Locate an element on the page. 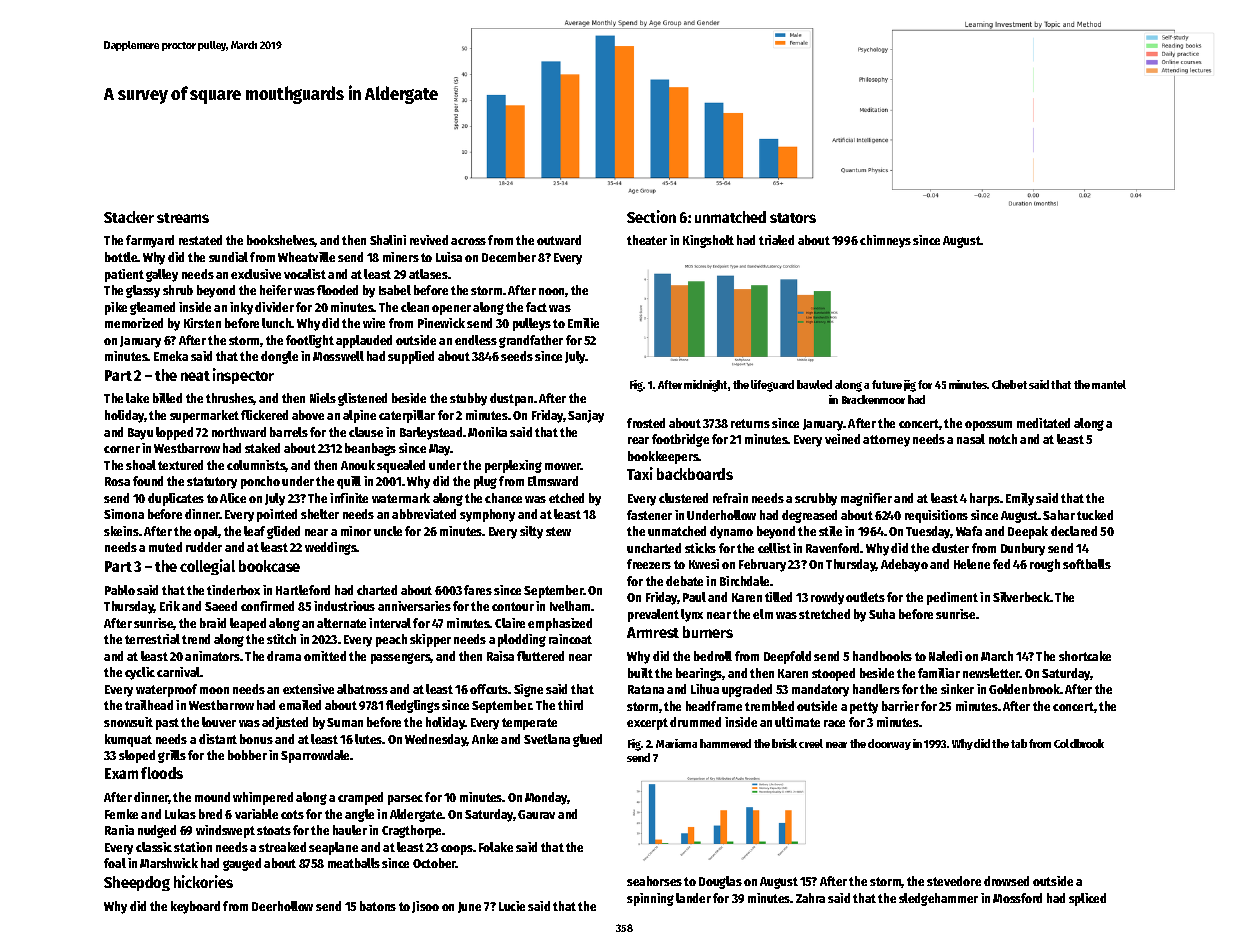 This page has width=1233, height=952. streams is located at coordinates (183, 218).
